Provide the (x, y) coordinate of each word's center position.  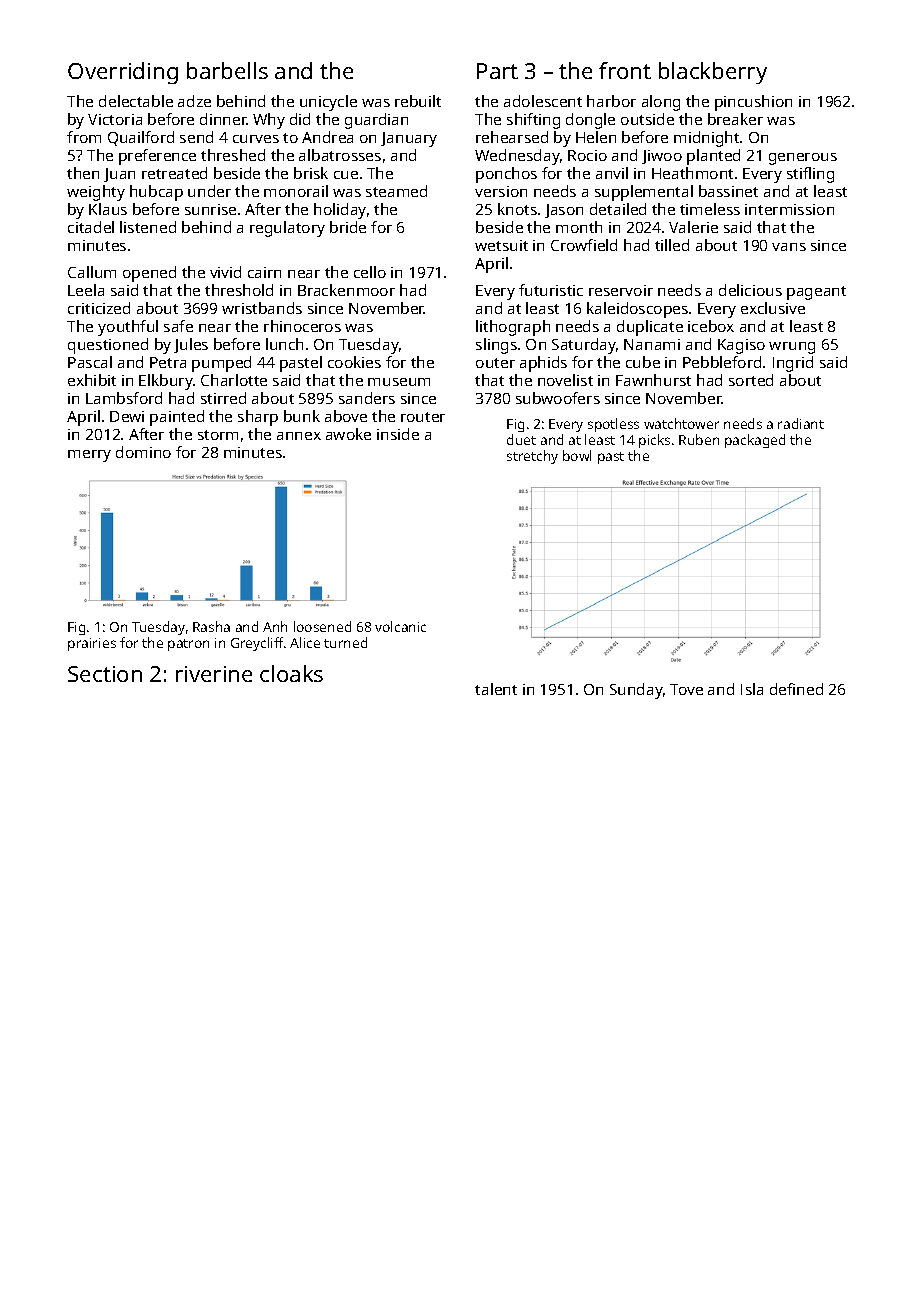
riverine (214, 674)
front (625, 70)
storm (218, 435)
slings (496, 346)
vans (789, 247)
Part (497, 71)
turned (345, 642)
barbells (227, 70)
